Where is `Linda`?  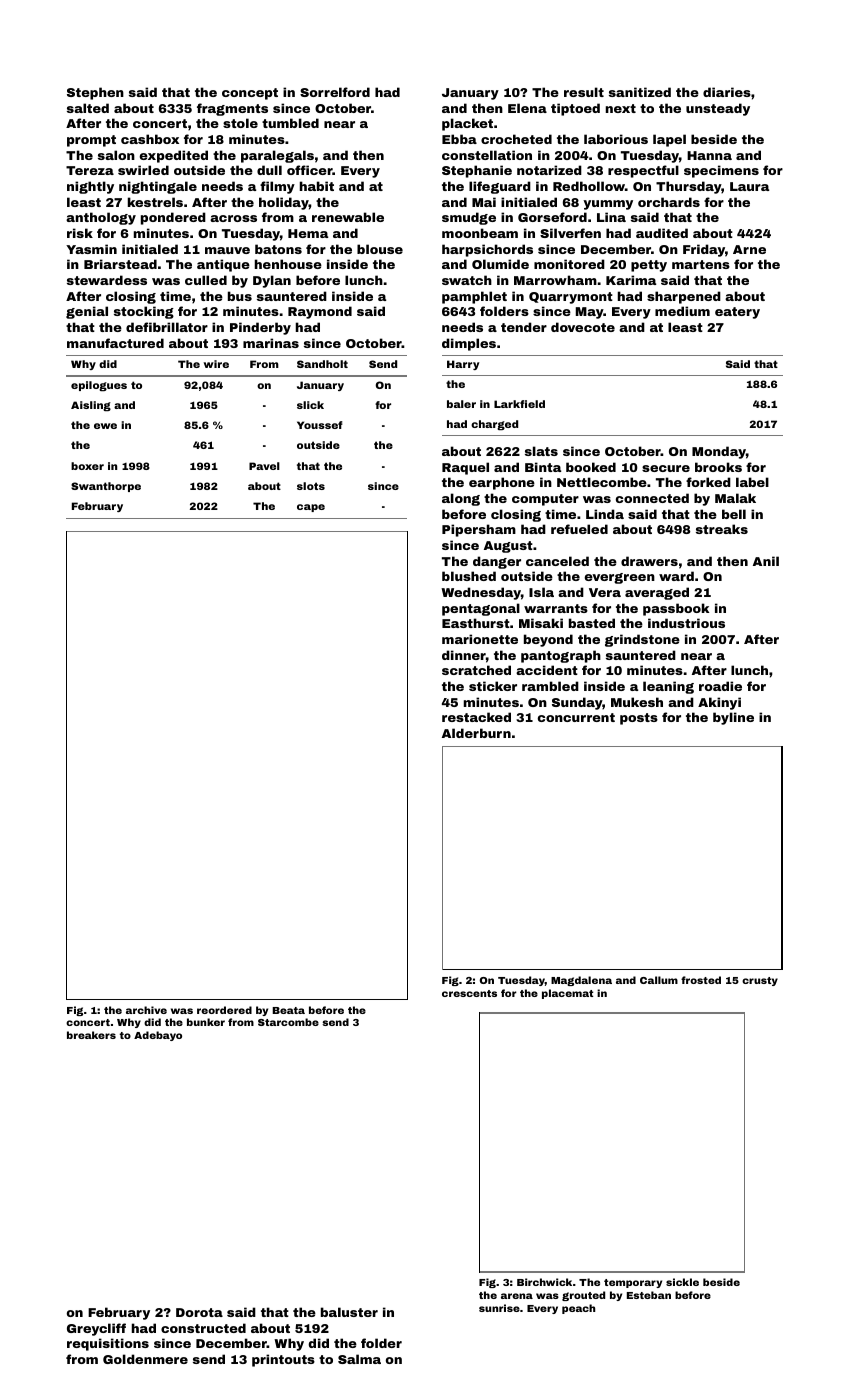 Linda is located at coordinates (605, 514).
